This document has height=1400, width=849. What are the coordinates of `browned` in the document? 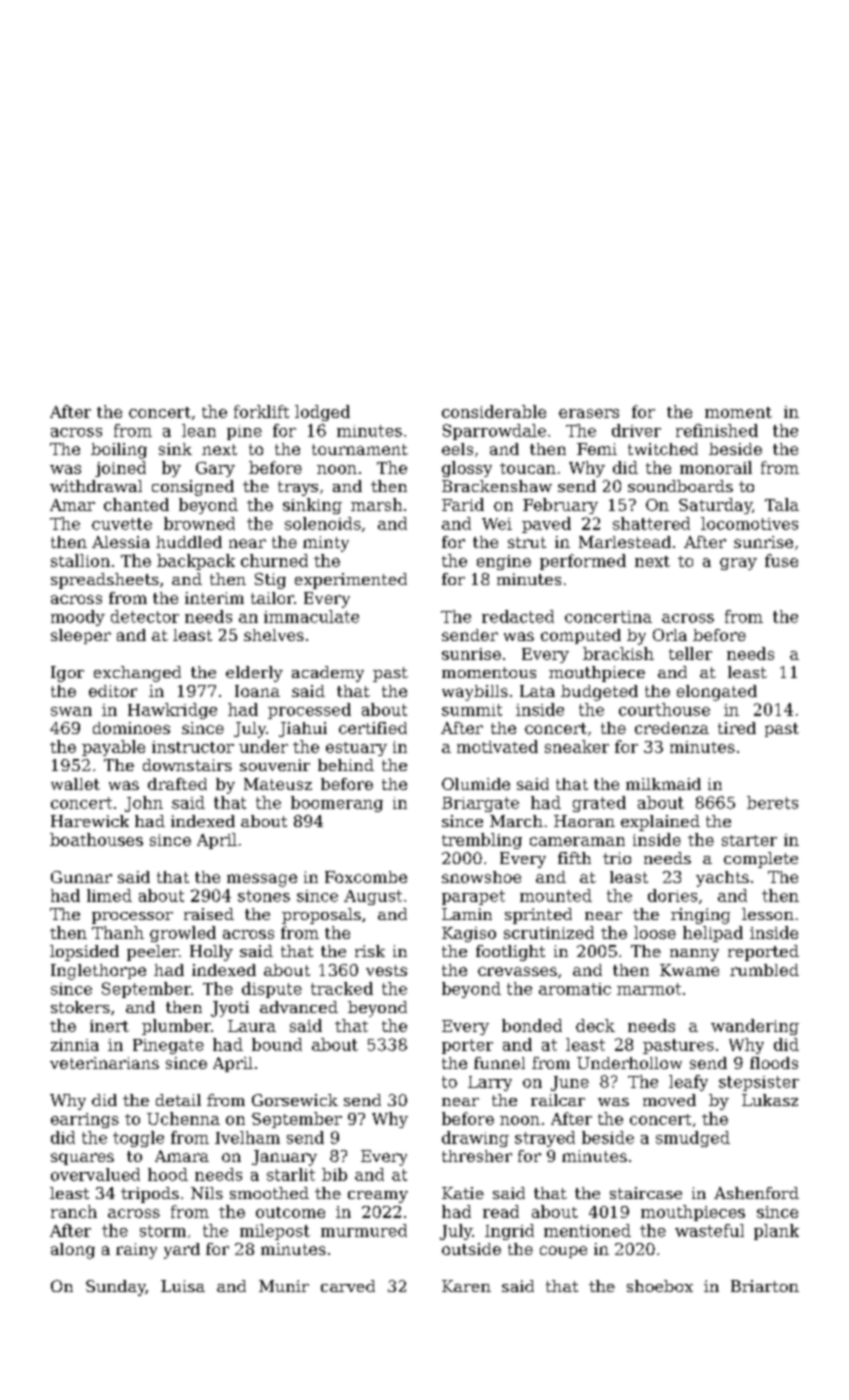 It's located at (199, 523).
